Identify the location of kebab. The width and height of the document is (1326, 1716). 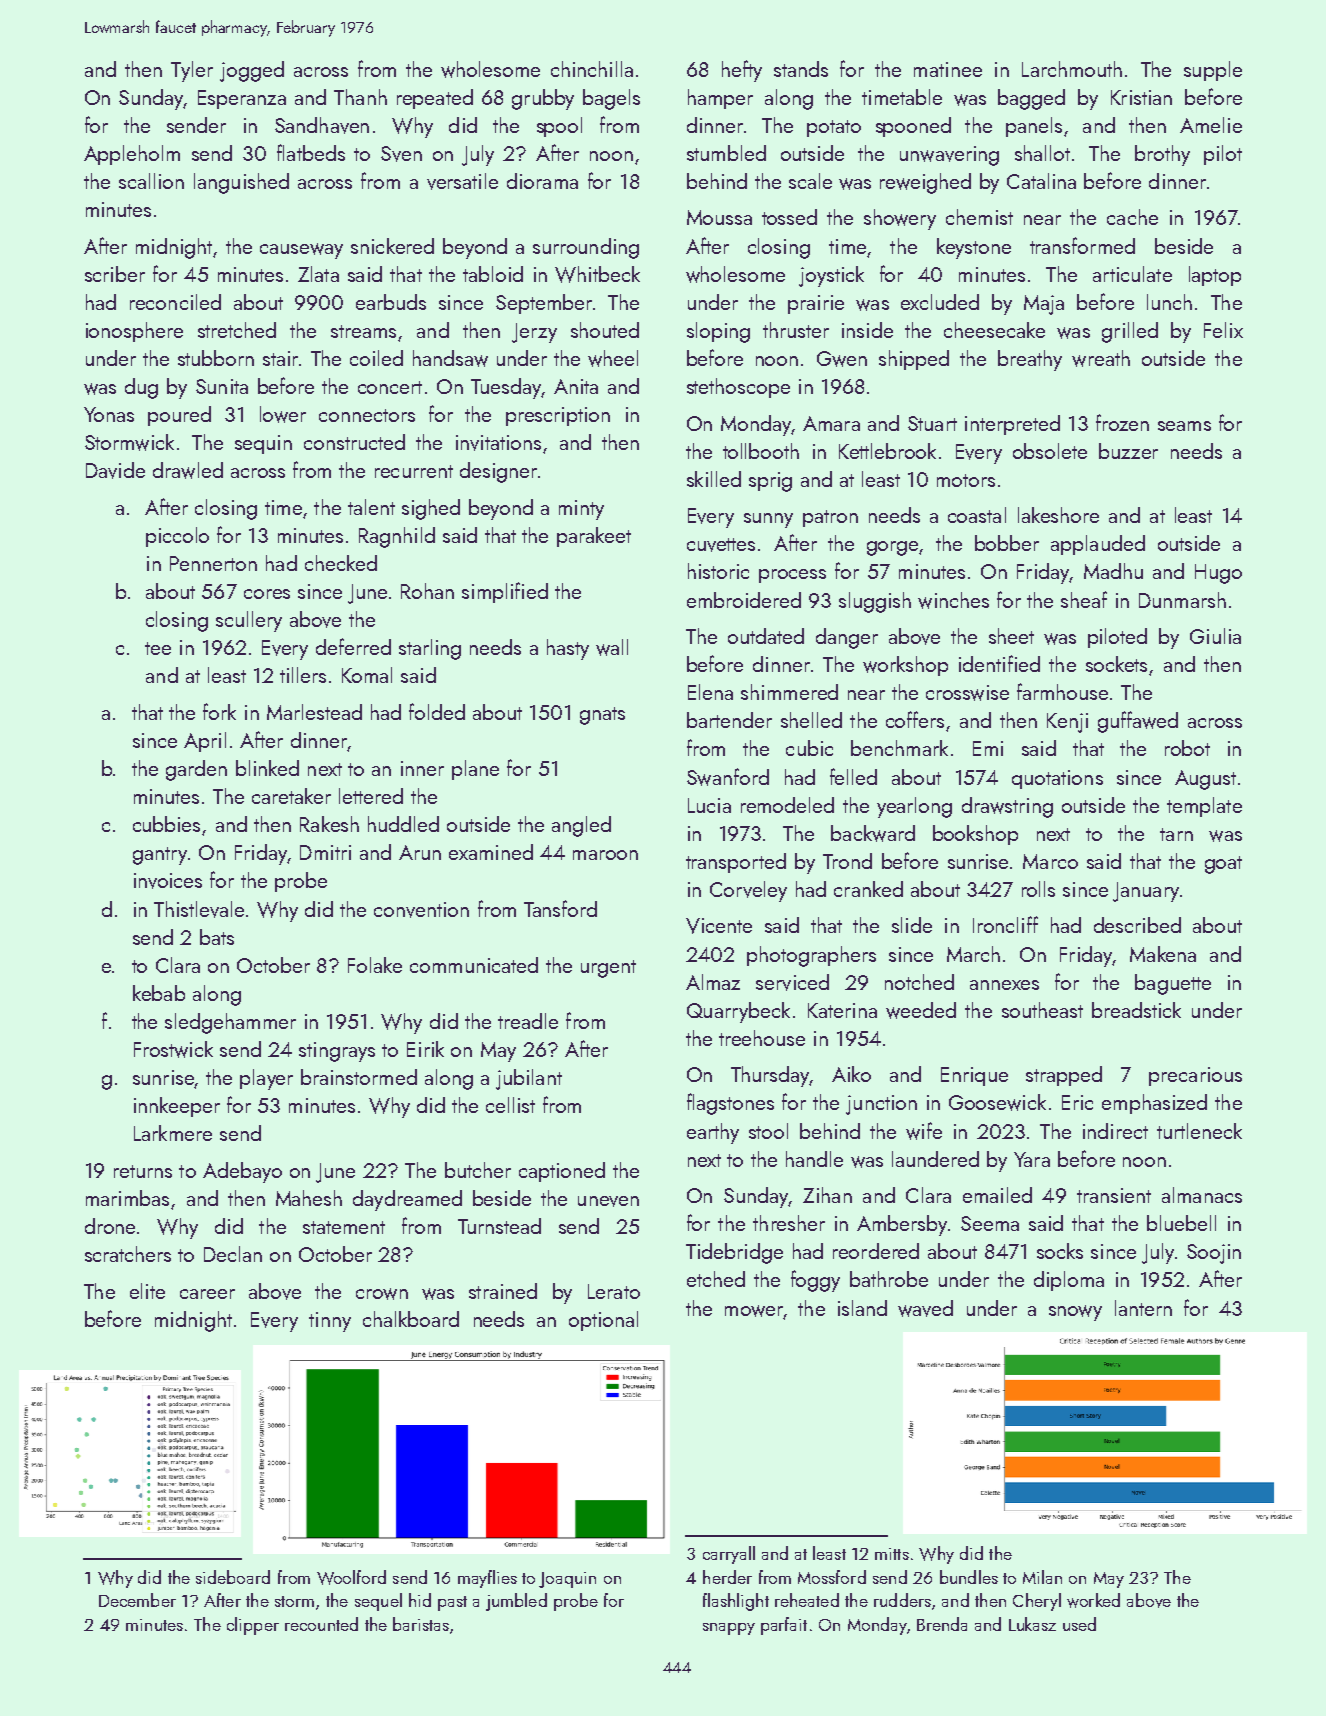
(159, 993).
